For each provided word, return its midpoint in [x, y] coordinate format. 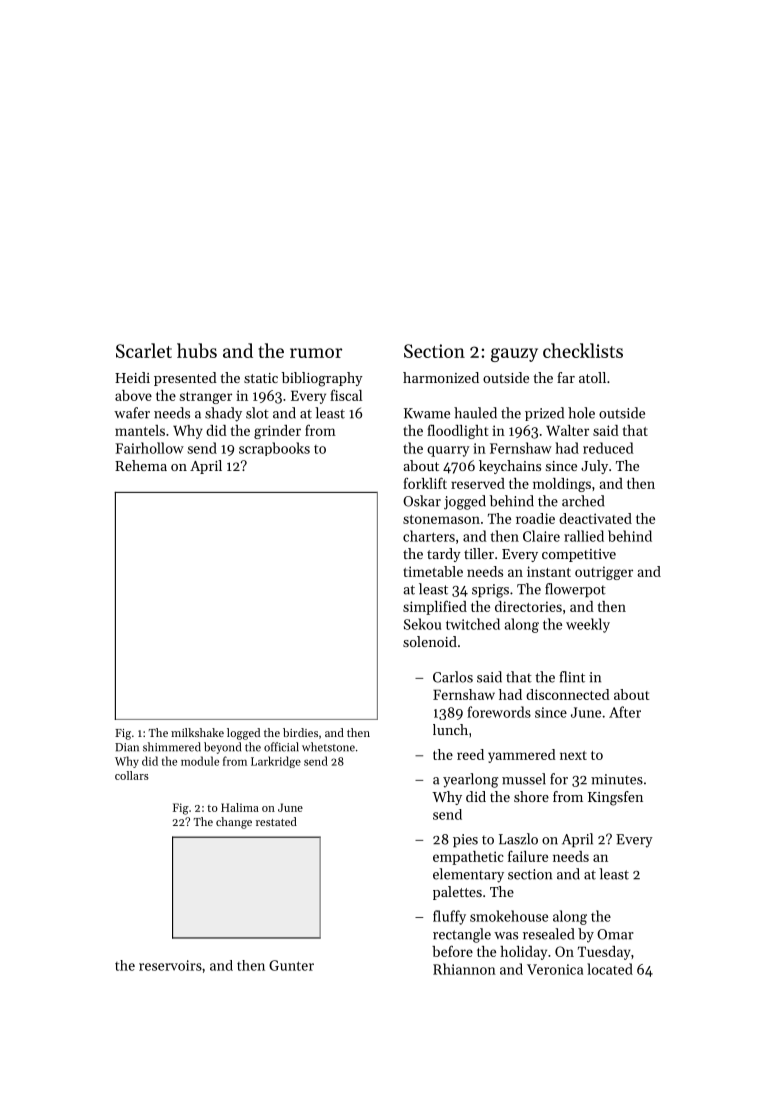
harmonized [441, 377]
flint [572, 677]
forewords [499, 712]
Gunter [291, 965]
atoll [592, 377]
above [133, 395]
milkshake [197, 732]
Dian [127, 747]
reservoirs [170, 965]
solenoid [430, 641]
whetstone [328, 747]
